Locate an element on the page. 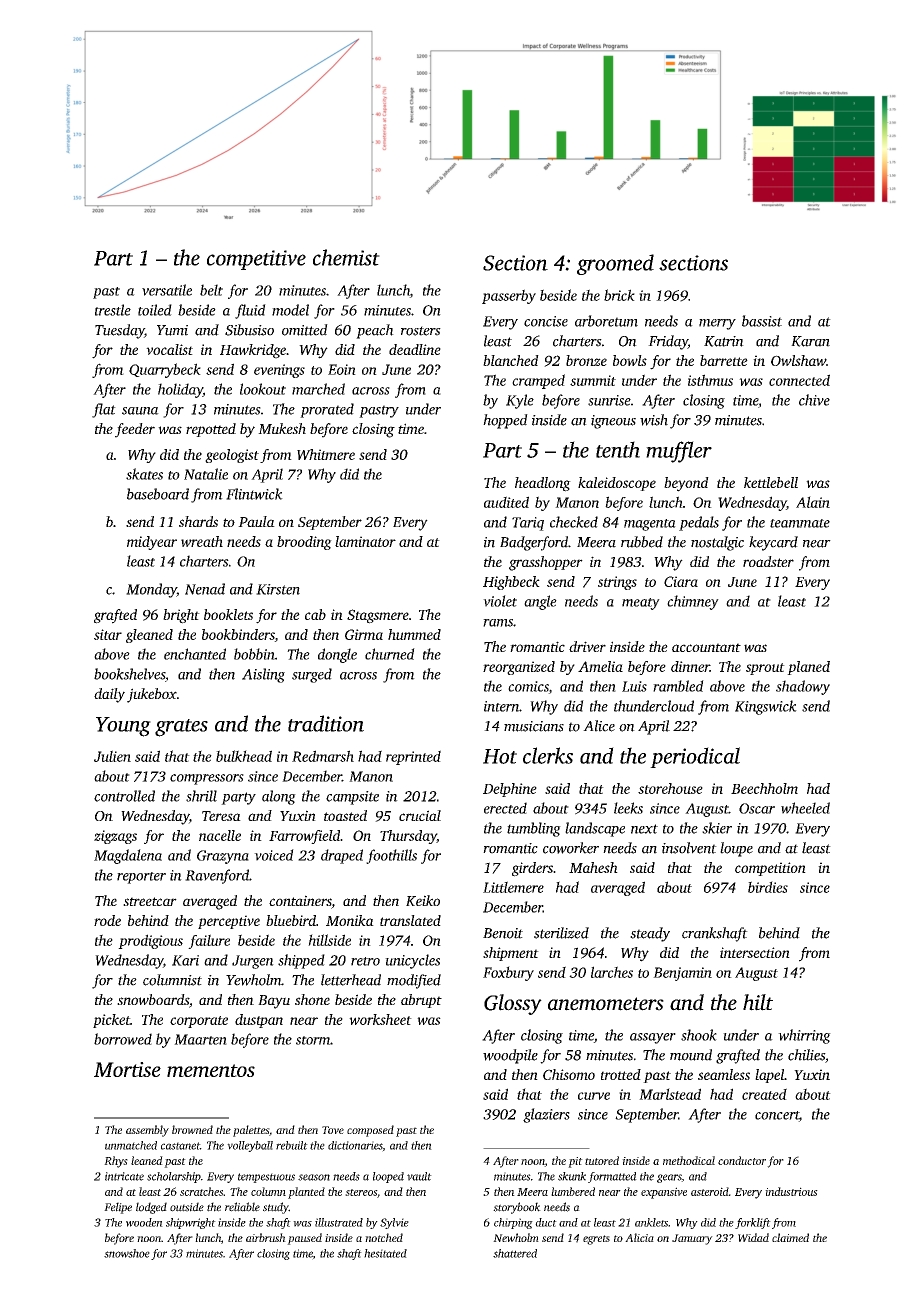 The image size is (924, 1308). Eoin is located at coordinates (342, 369).
